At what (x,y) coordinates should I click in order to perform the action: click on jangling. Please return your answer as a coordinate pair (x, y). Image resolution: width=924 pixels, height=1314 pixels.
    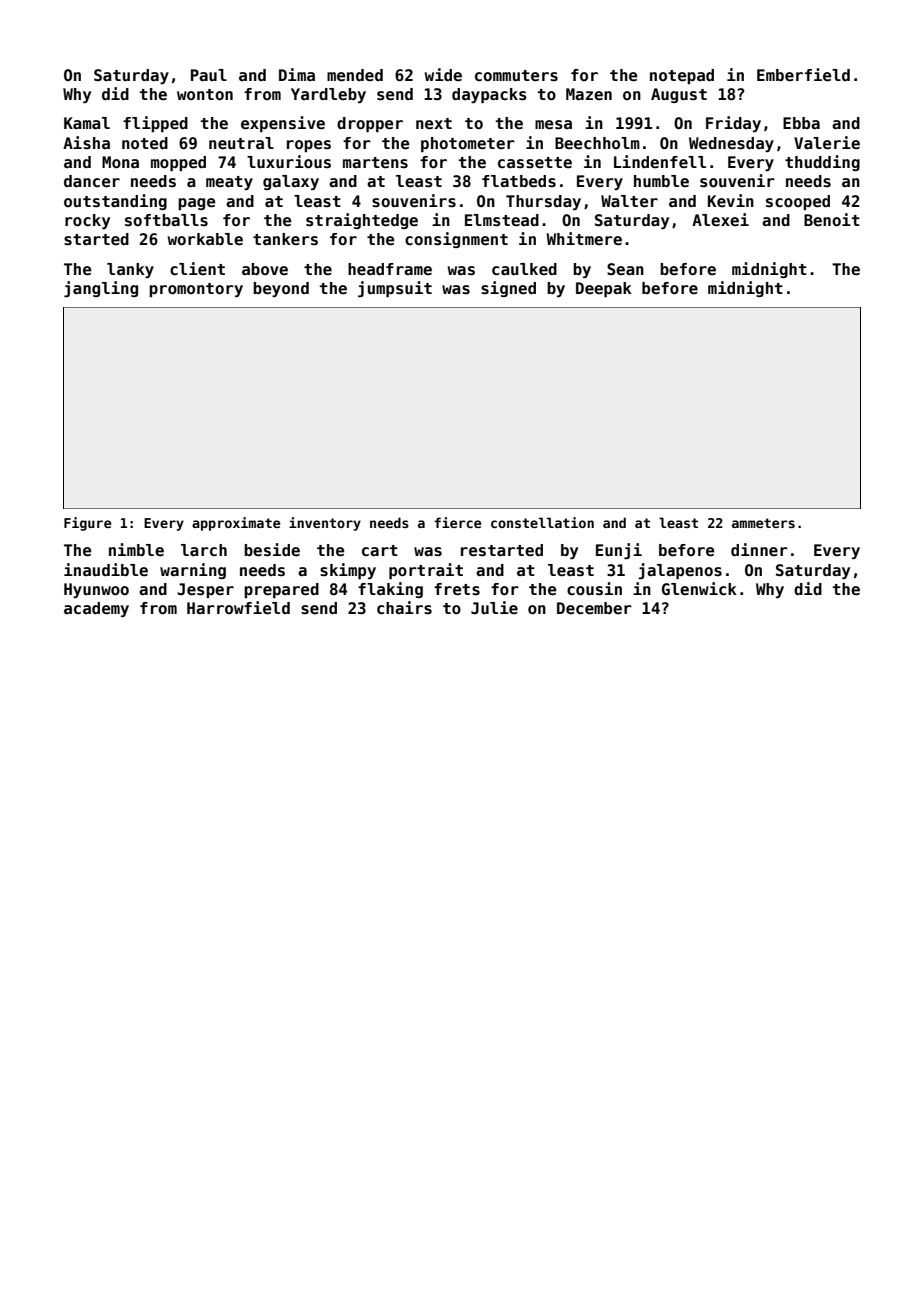
    Looking at the image, I should click on (101, 289).
